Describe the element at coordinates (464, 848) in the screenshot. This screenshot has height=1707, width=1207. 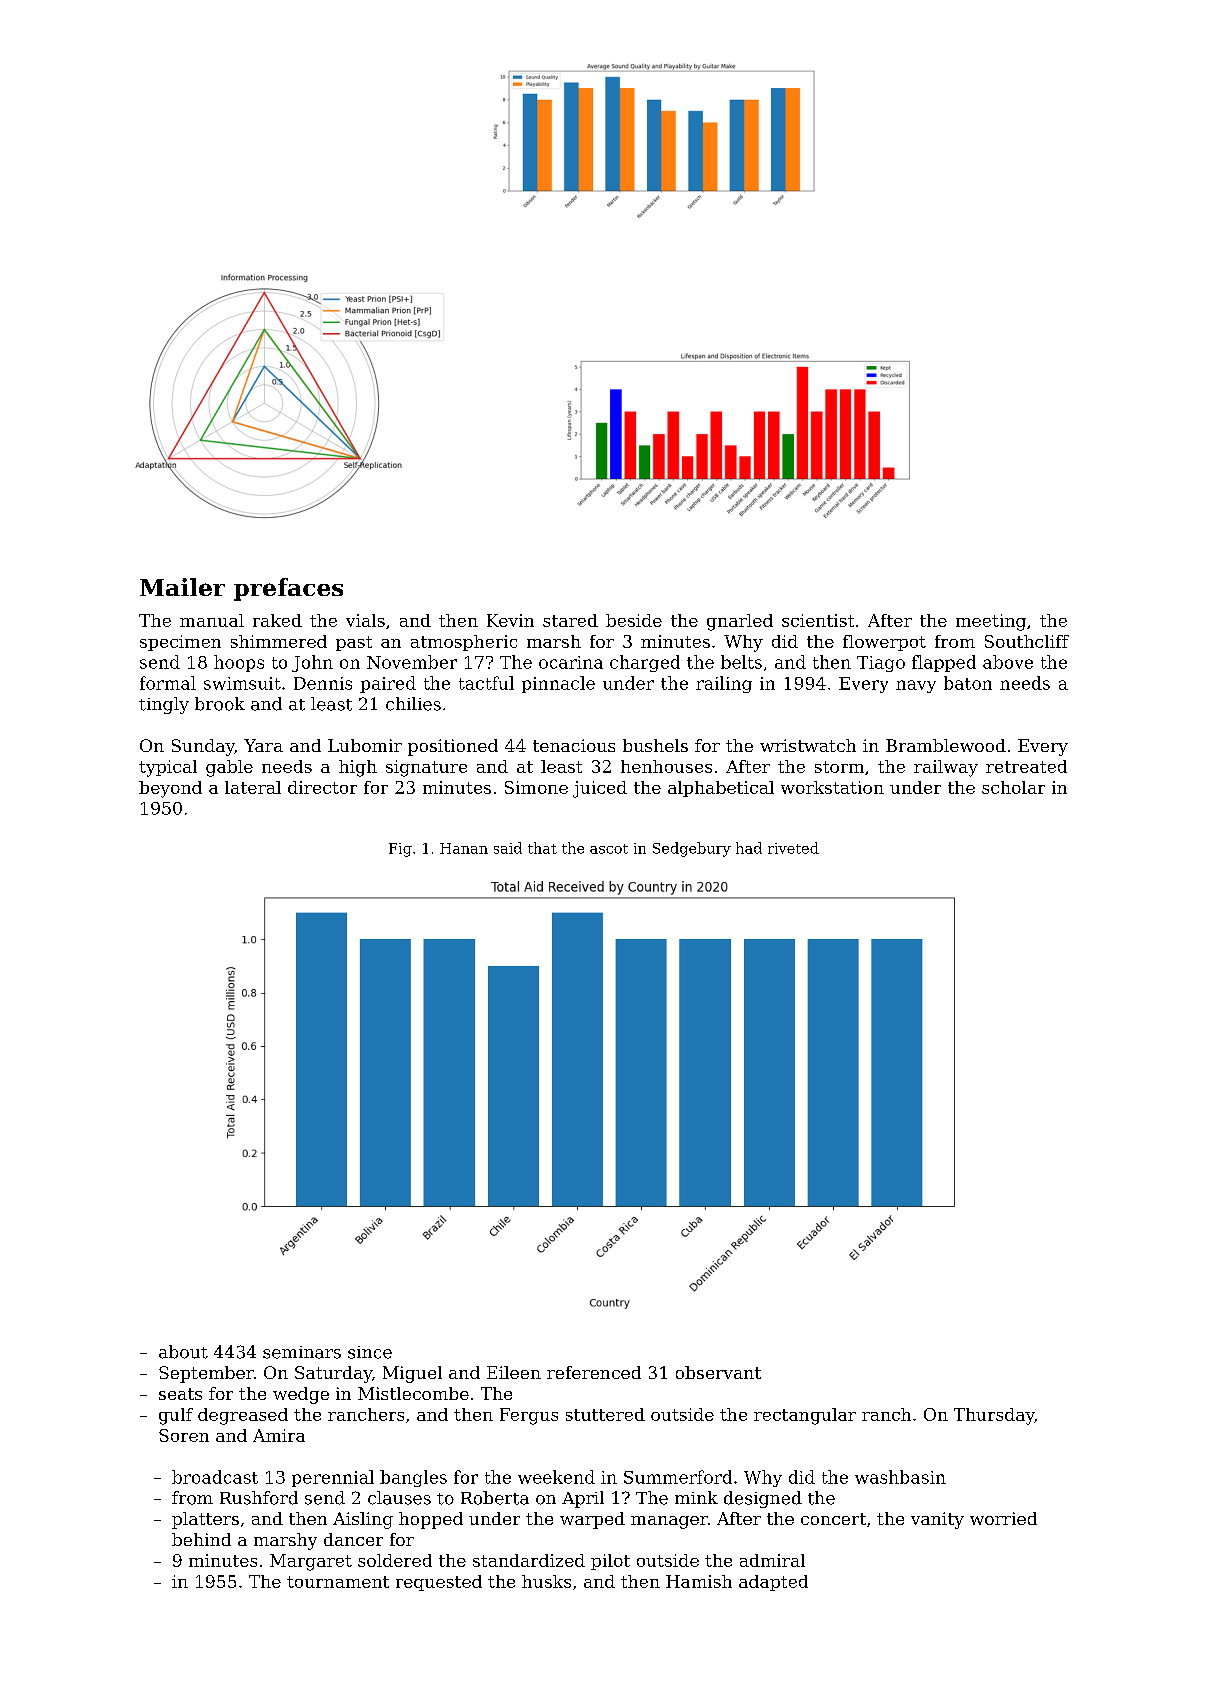
I see `Hanan` at that location.
